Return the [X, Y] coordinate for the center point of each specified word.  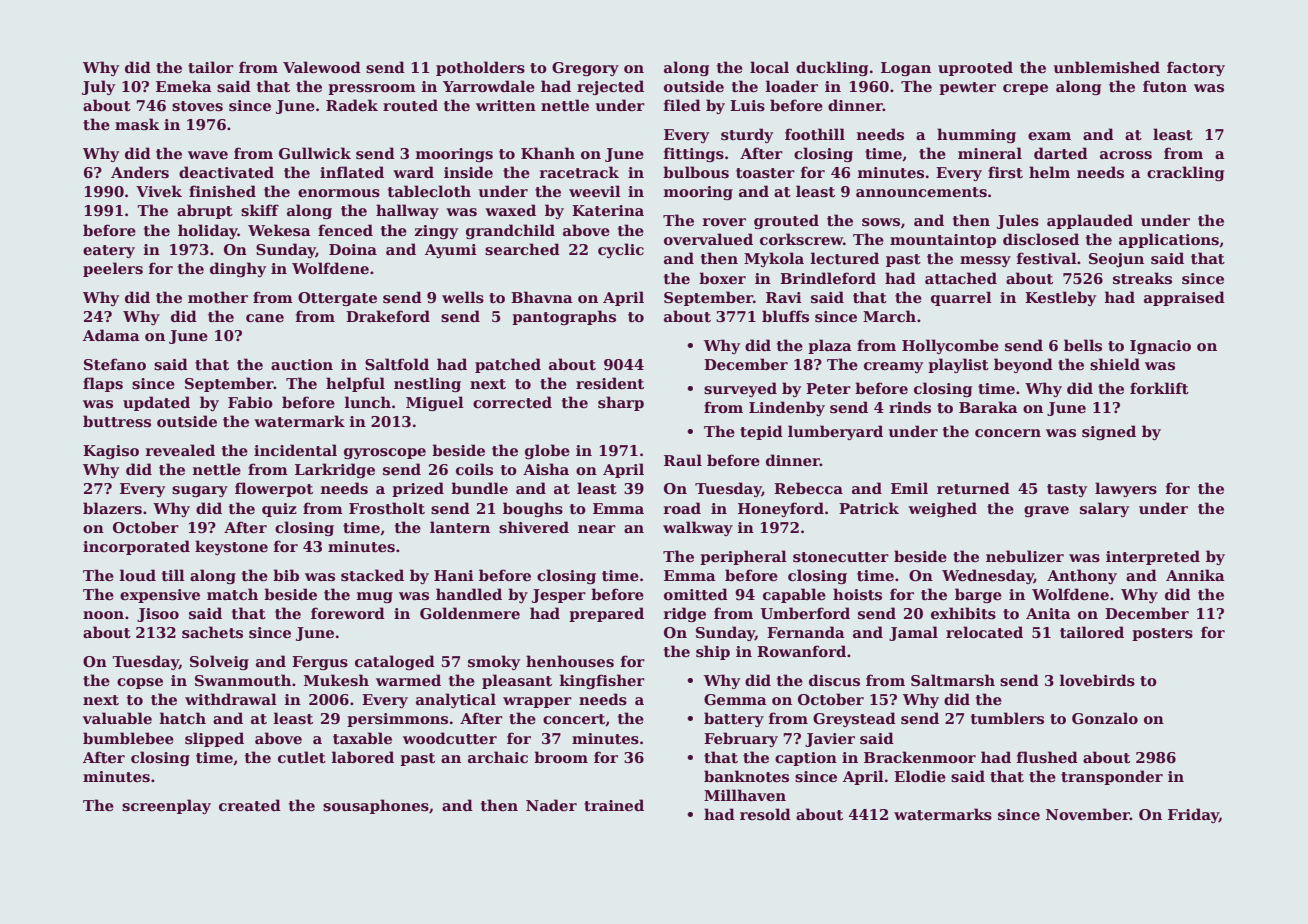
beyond [1023, 365]
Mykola [774, 259]
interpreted [1153, 557]
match [232, 594]
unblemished [1107, 67]
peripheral [743, 557]
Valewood [322, 67]
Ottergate [337, 299]
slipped [214, 739]
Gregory [585, 69]
